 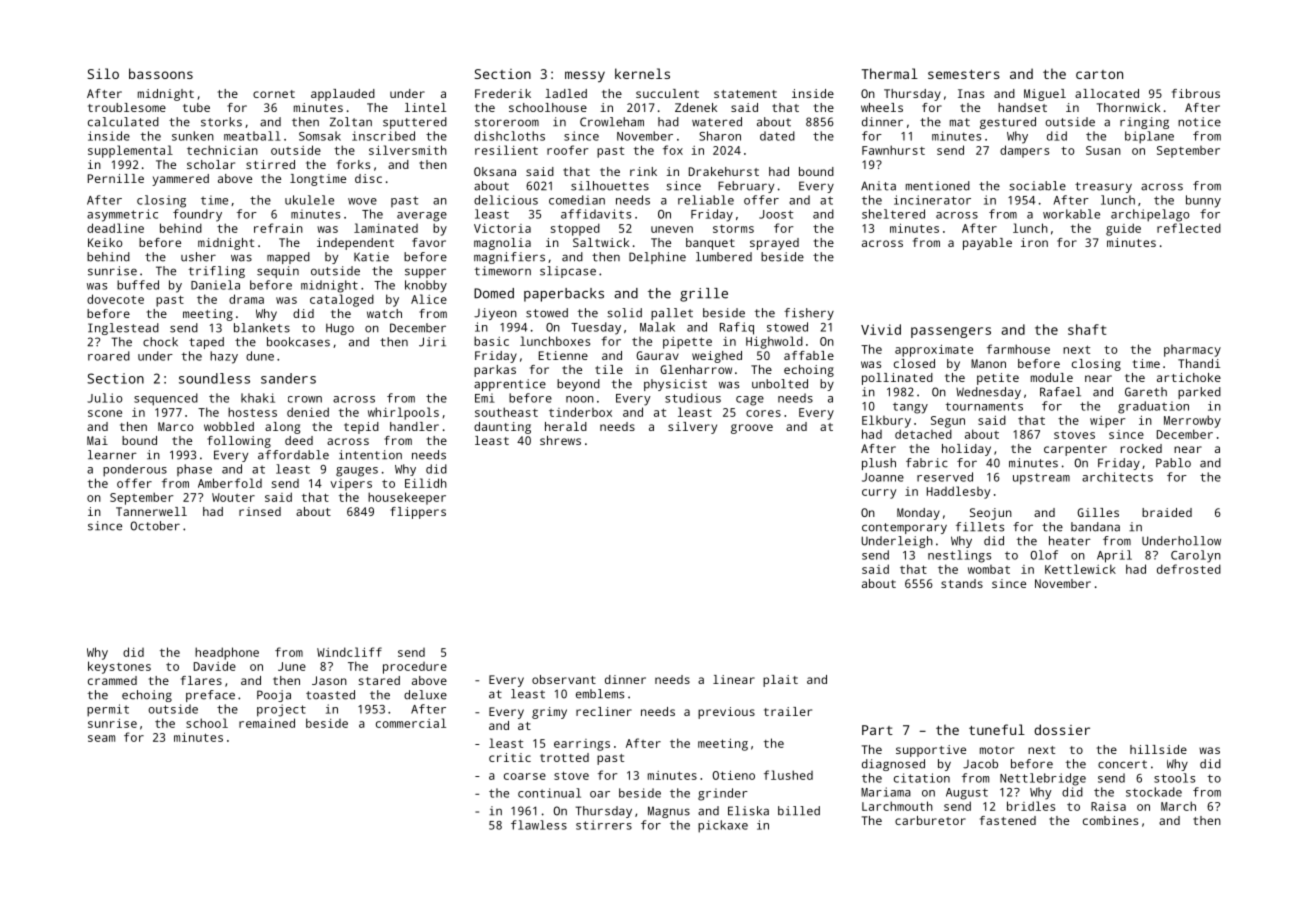 What do you see at coordinates (564, 679) in the screenshot?
I see `observant` at bounding box center [564, 679].
